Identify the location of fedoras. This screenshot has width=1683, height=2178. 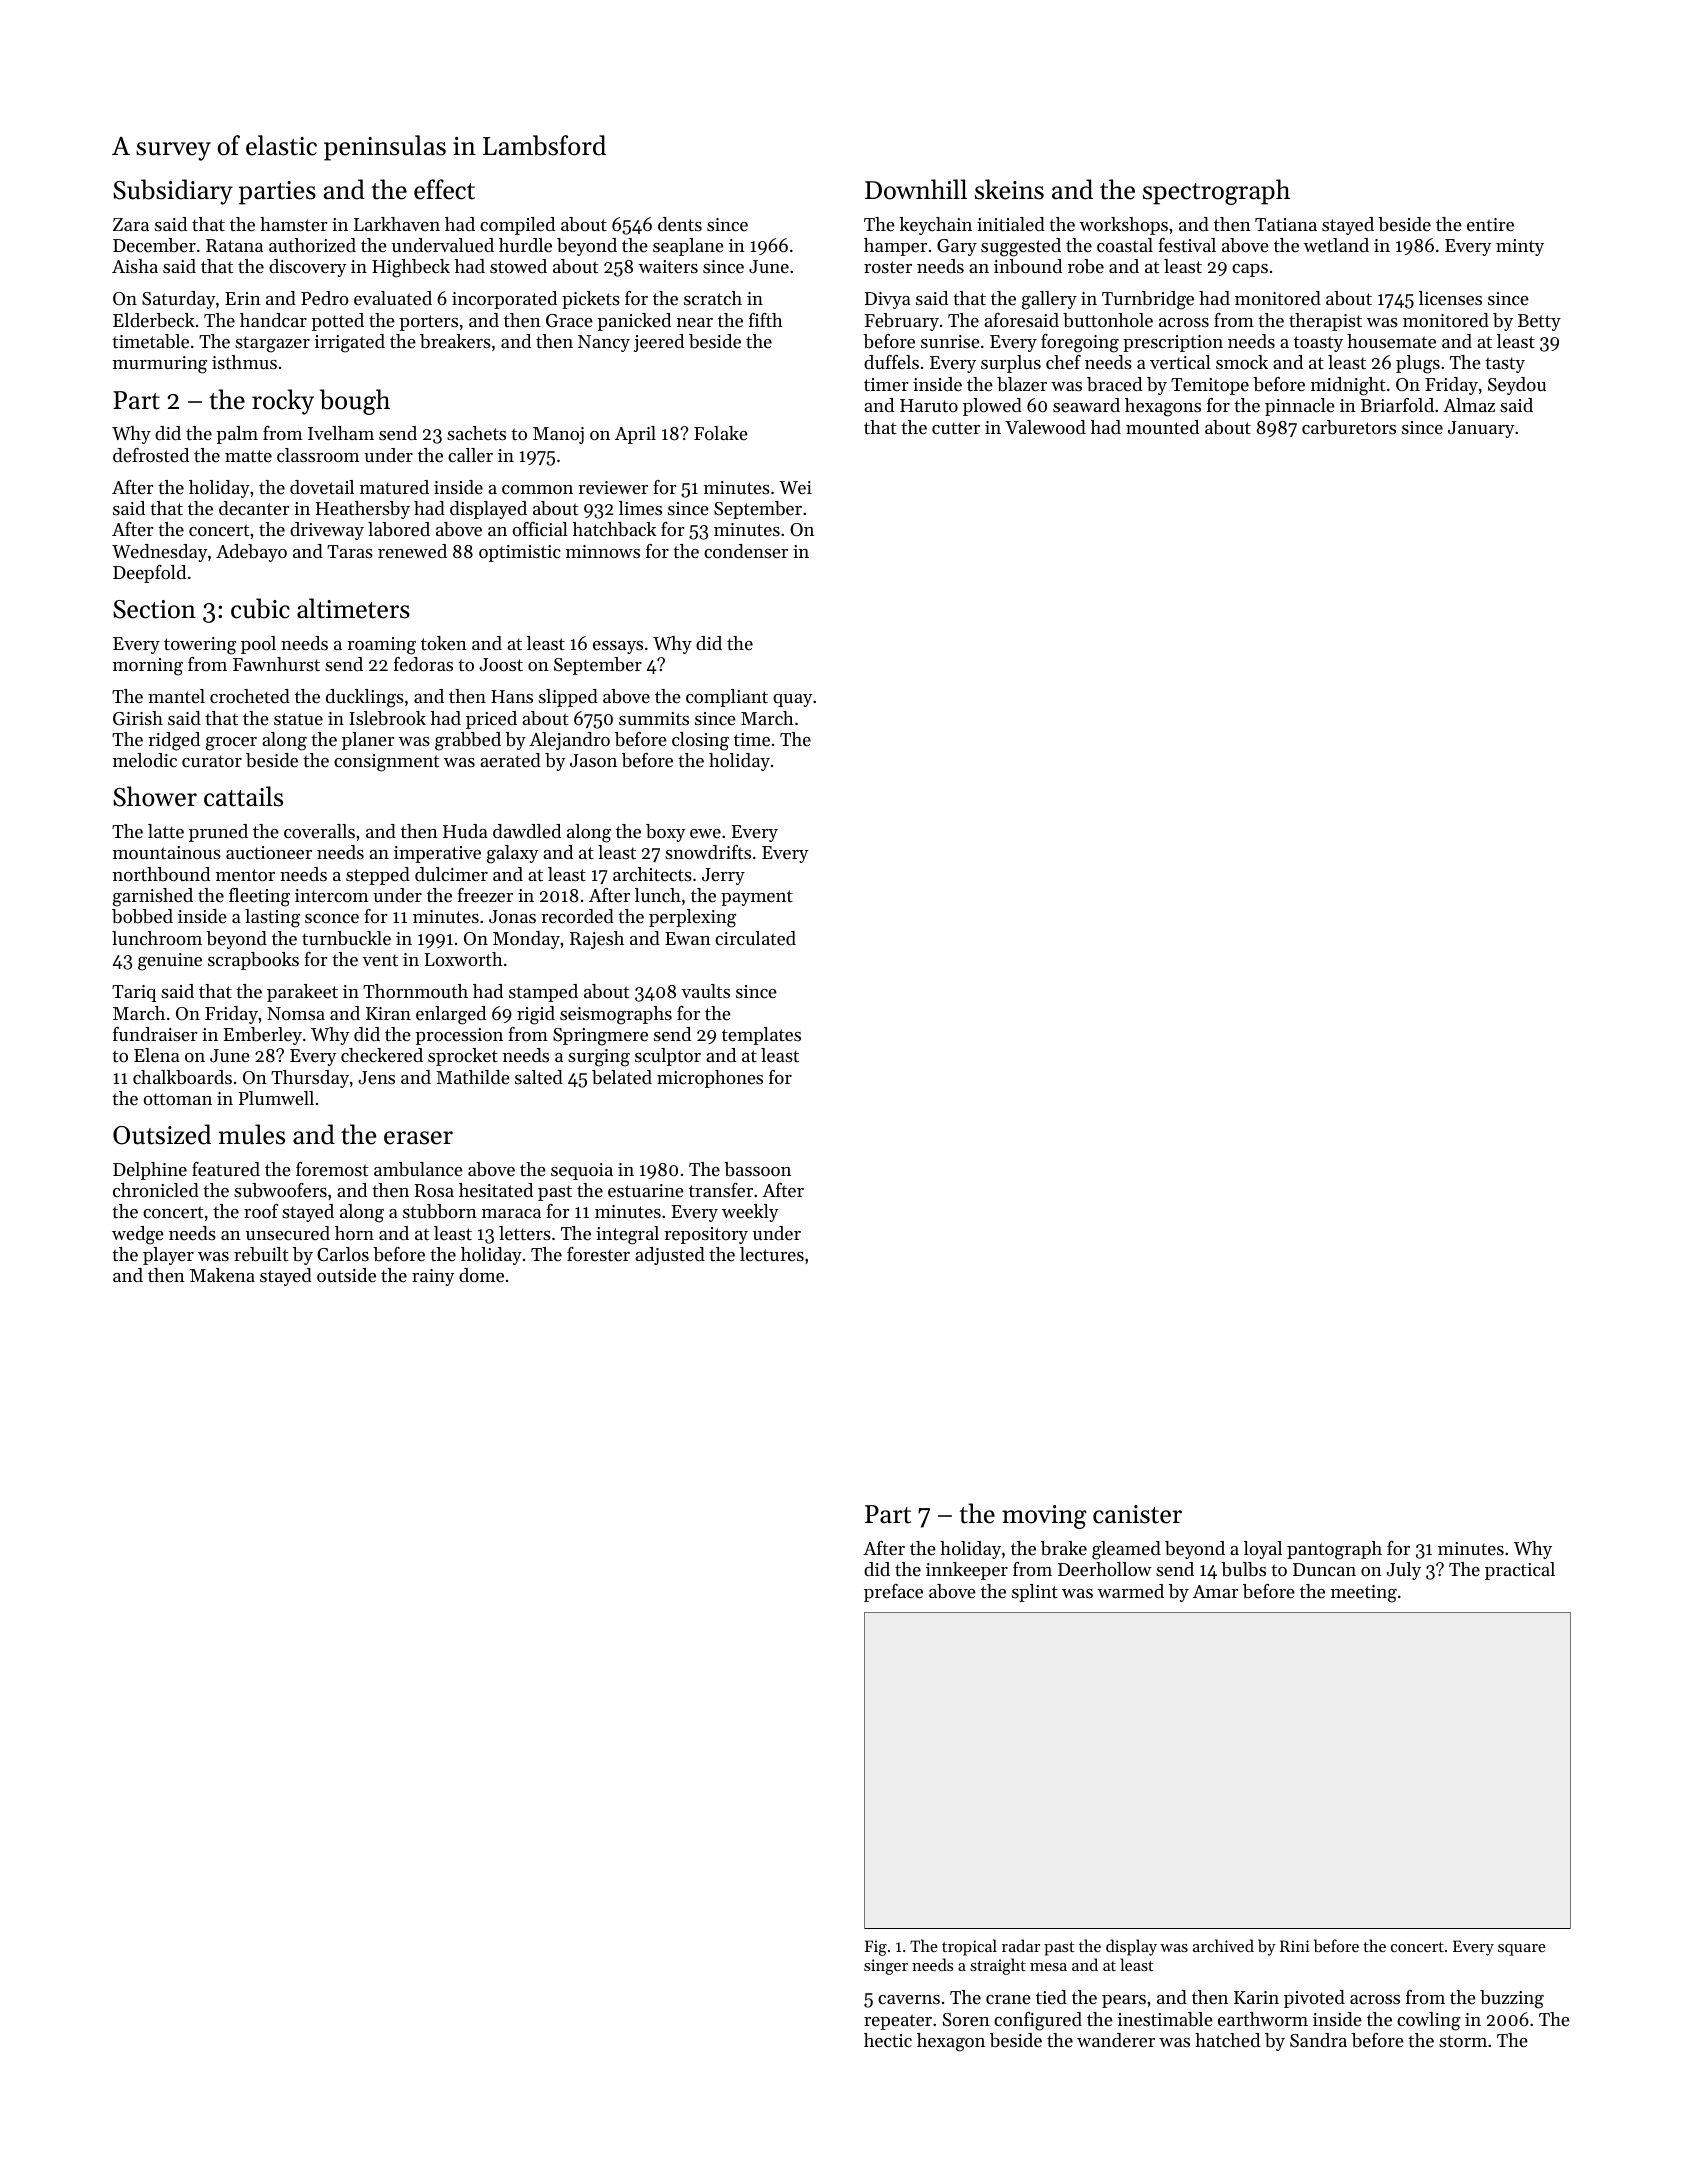
(423, 664).
